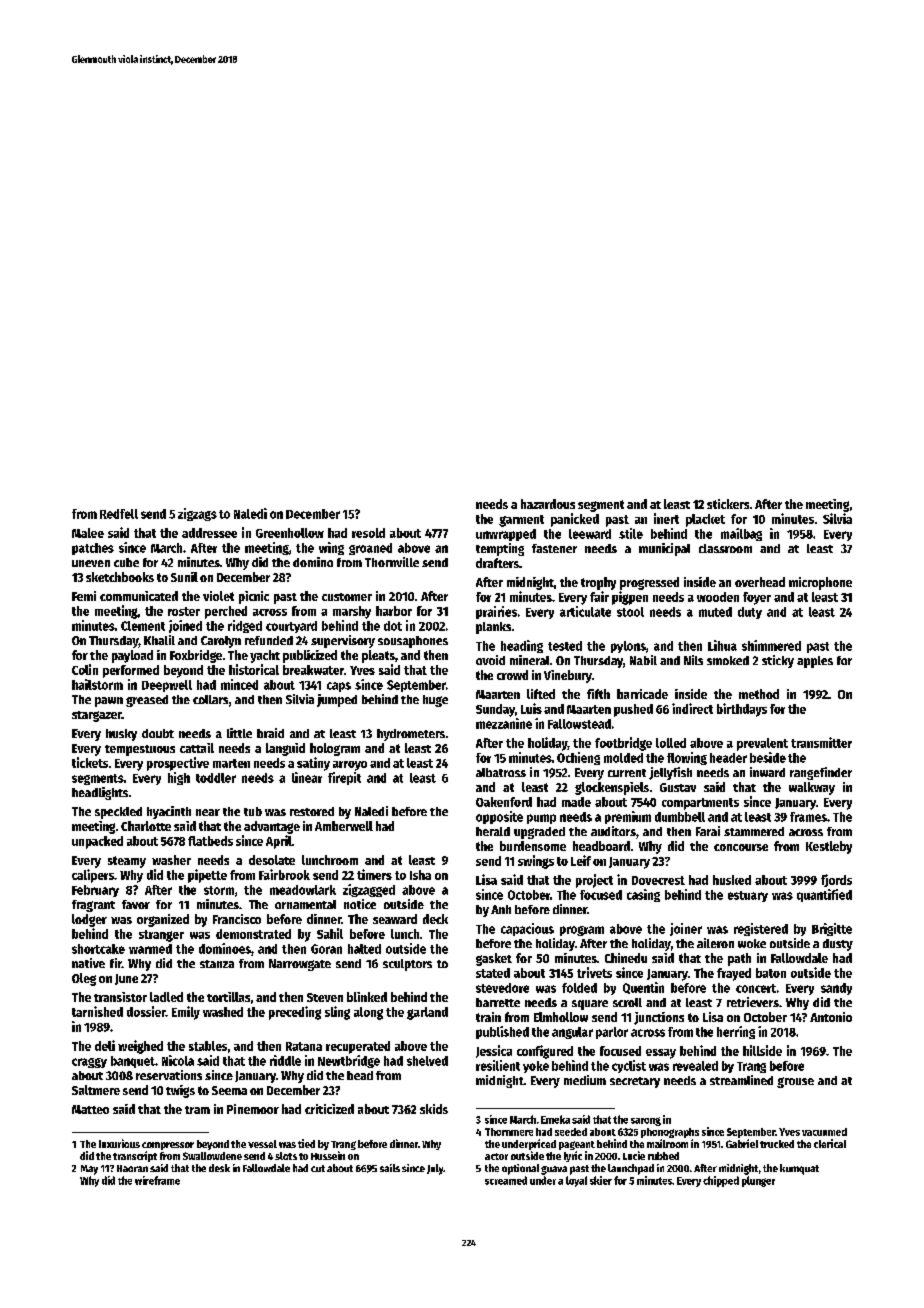 This screenshot has width=924, height=1308. What do you see at coordinates (93, 549) in the screenshot?
I see `patches` at bounding box center [93, 549].
